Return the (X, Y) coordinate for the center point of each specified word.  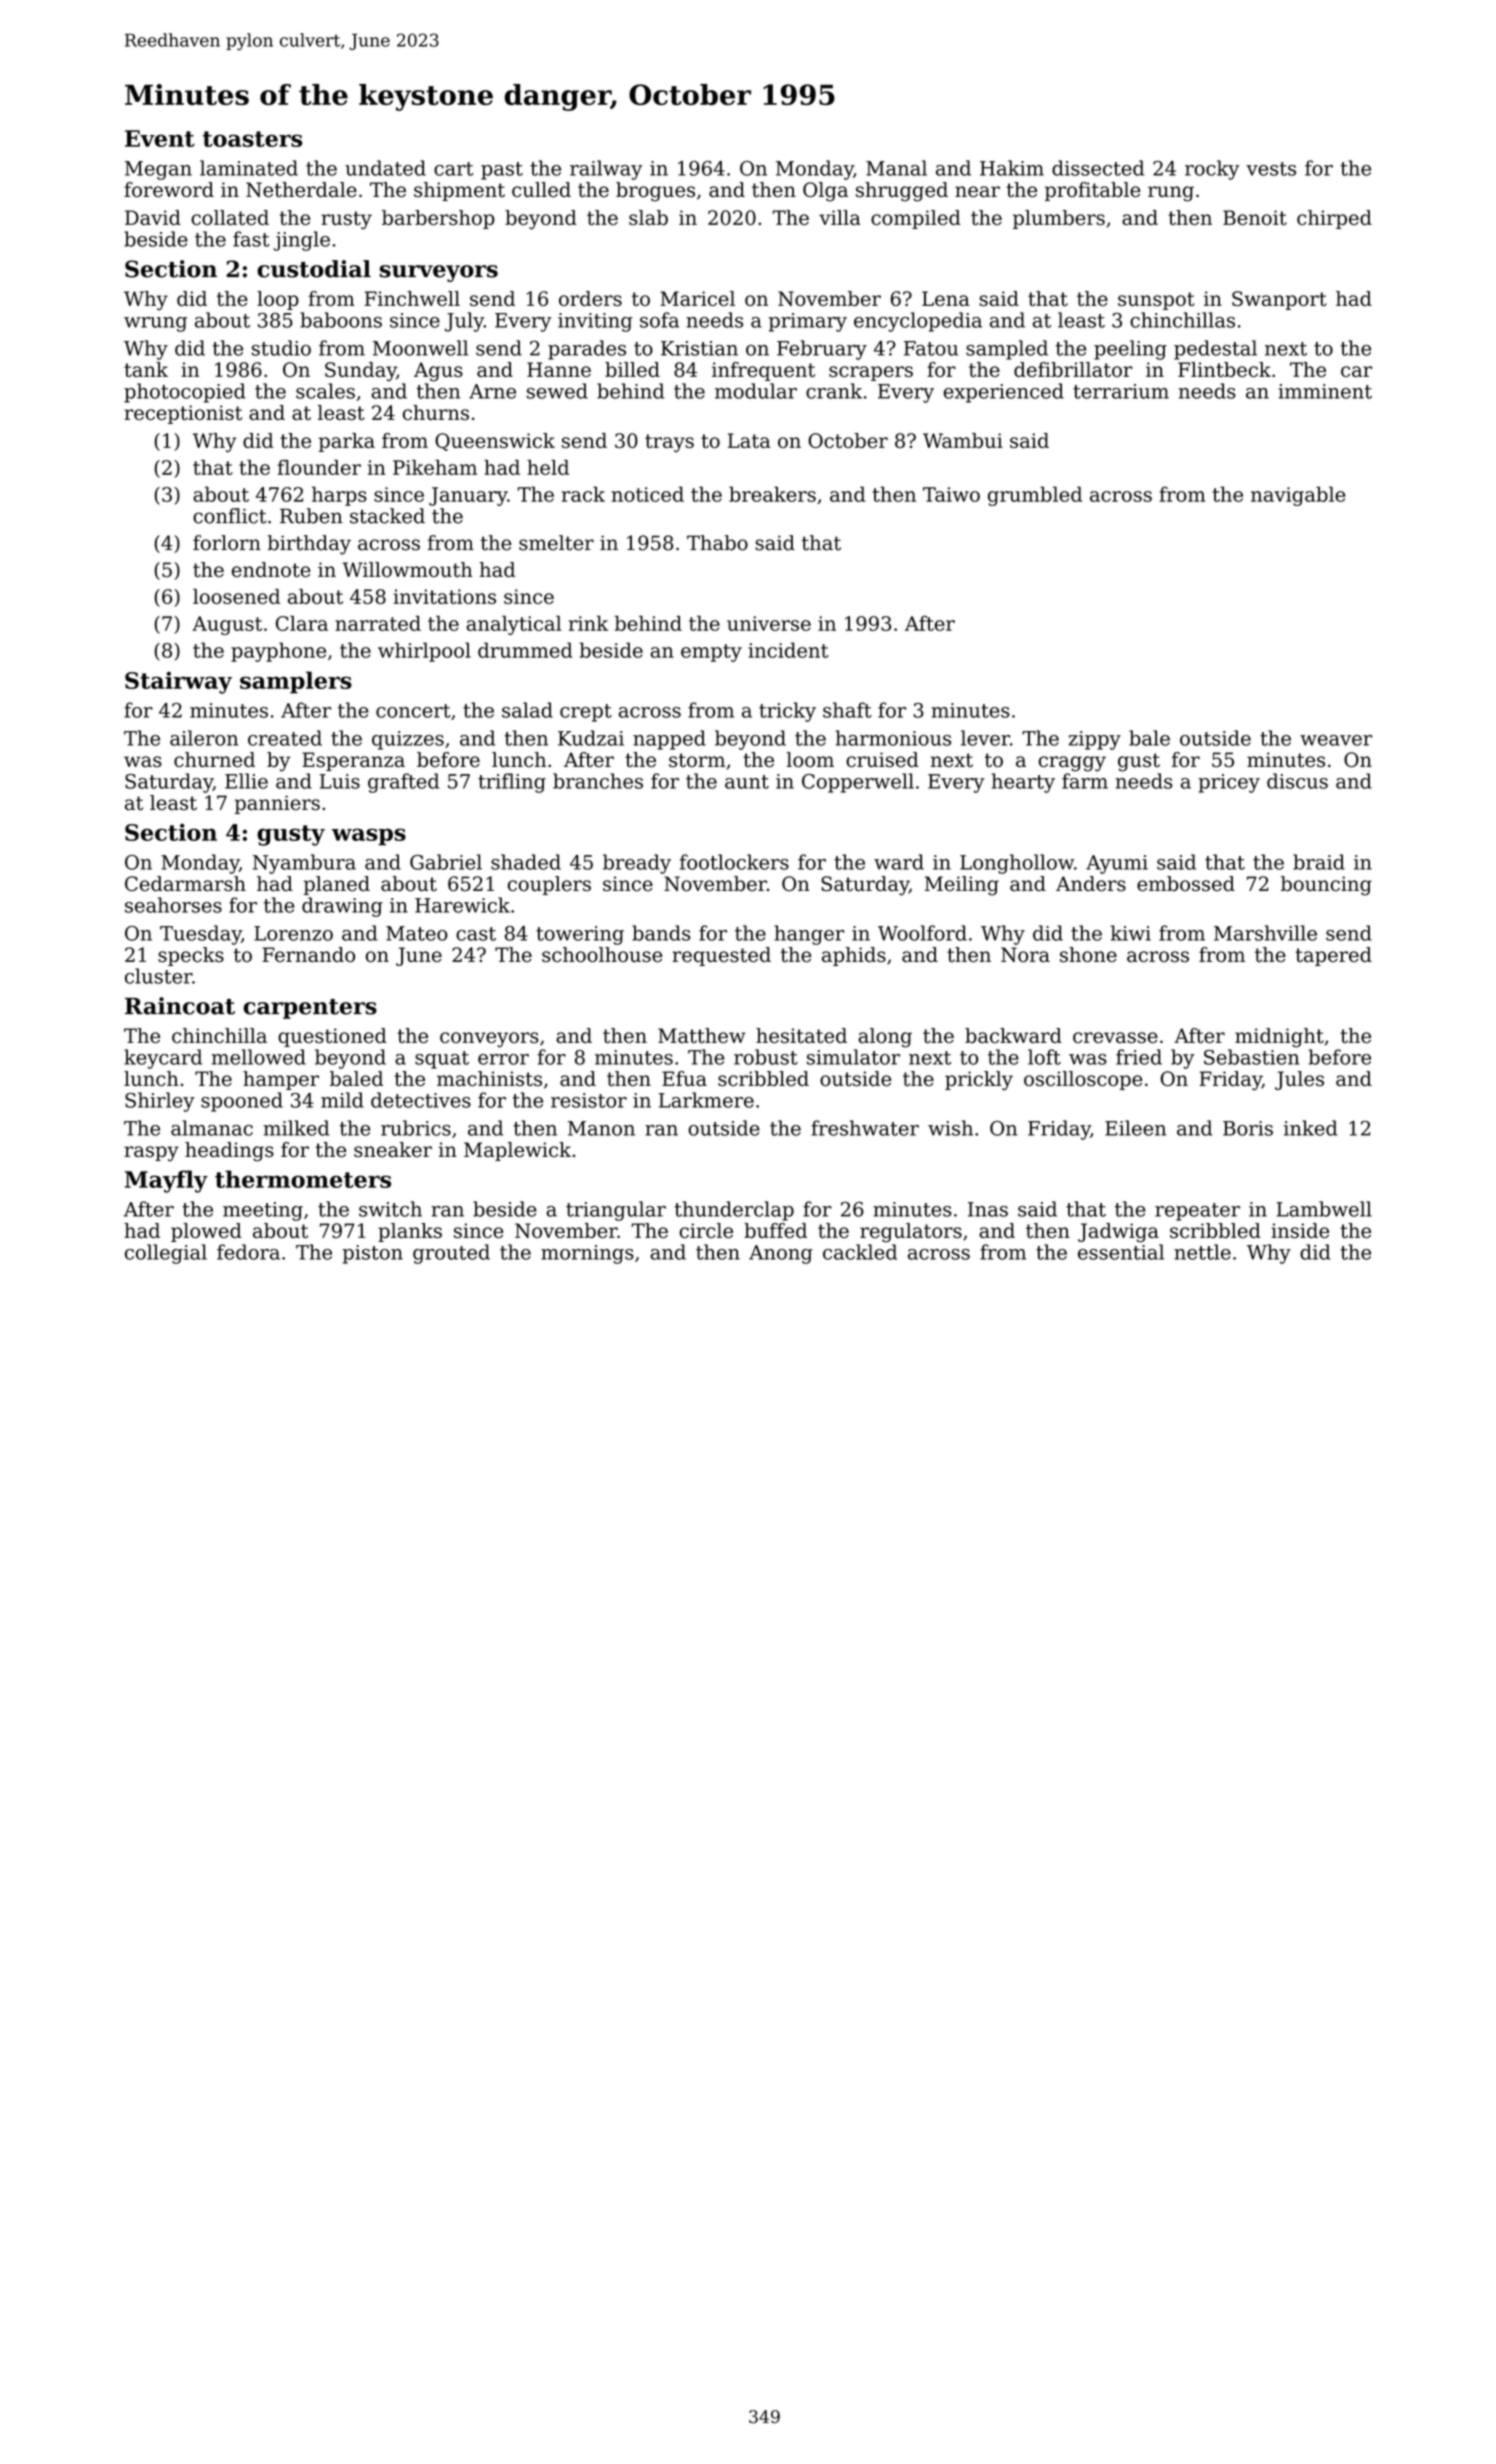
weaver (1336, 740)
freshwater (865, 1128)
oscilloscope (1083, 1080)
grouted (451, 1254)
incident (788, 650)
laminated (249, 168)
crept (586, 713)
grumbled (1035, 496)
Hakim (1012, 168)
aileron (204, 738)
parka (347, 442)
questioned (332, 1037)
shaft (847, 710)
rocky (1212, 170)
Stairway (178, 682)
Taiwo (951, 494)
